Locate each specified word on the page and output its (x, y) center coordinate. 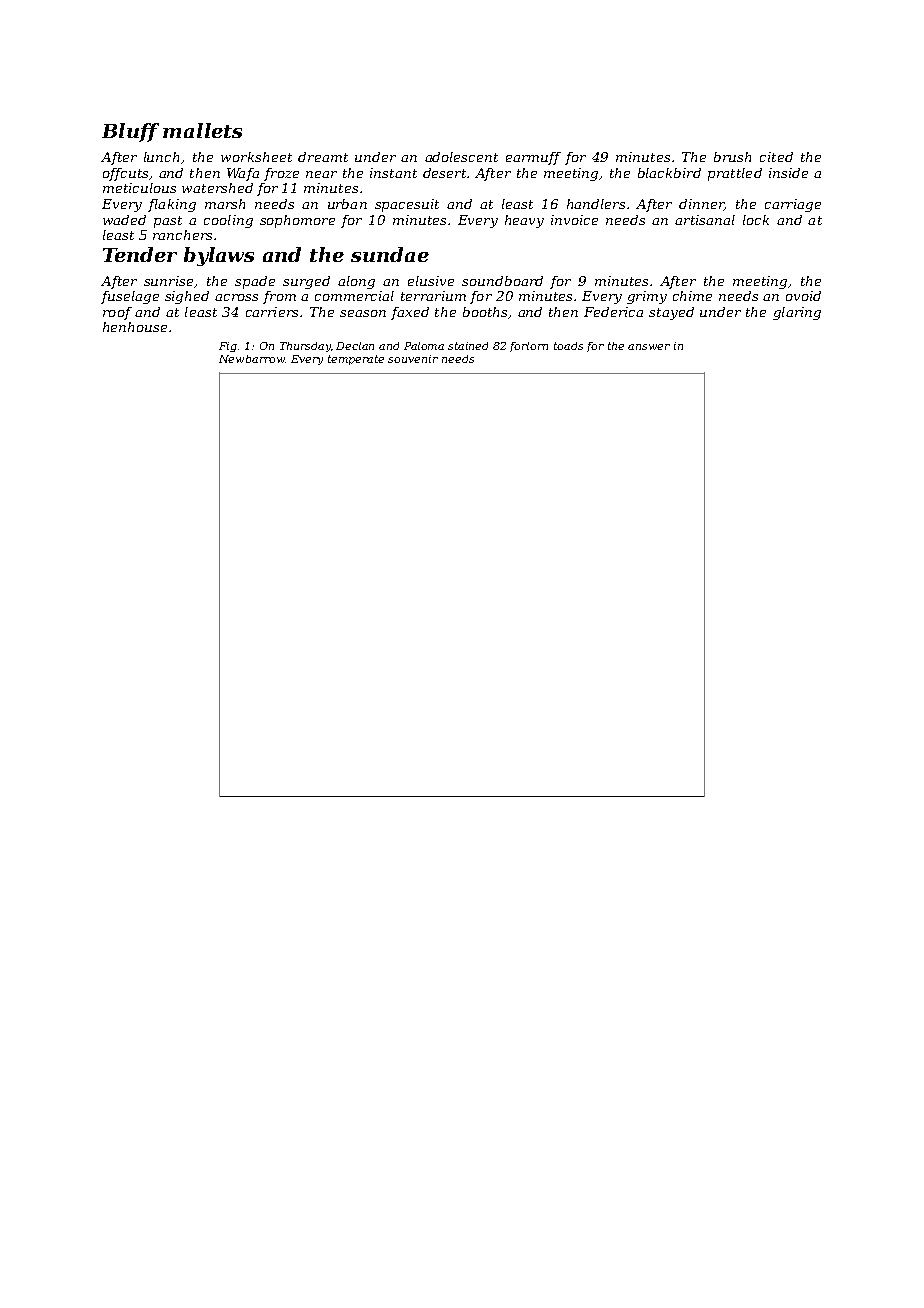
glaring (797, 313)
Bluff (130, 132)
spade (255, 282)
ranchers (182, 235)
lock (756, 220)
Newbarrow (252, 359)
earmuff (533, 158)
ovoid (803, 296)
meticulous (139, 188)
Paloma (424, 346)
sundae (390, 254)
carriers (272, 312)
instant (393, 173)
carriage (793, 205)
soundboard (502, 281)
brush (732, 157)
